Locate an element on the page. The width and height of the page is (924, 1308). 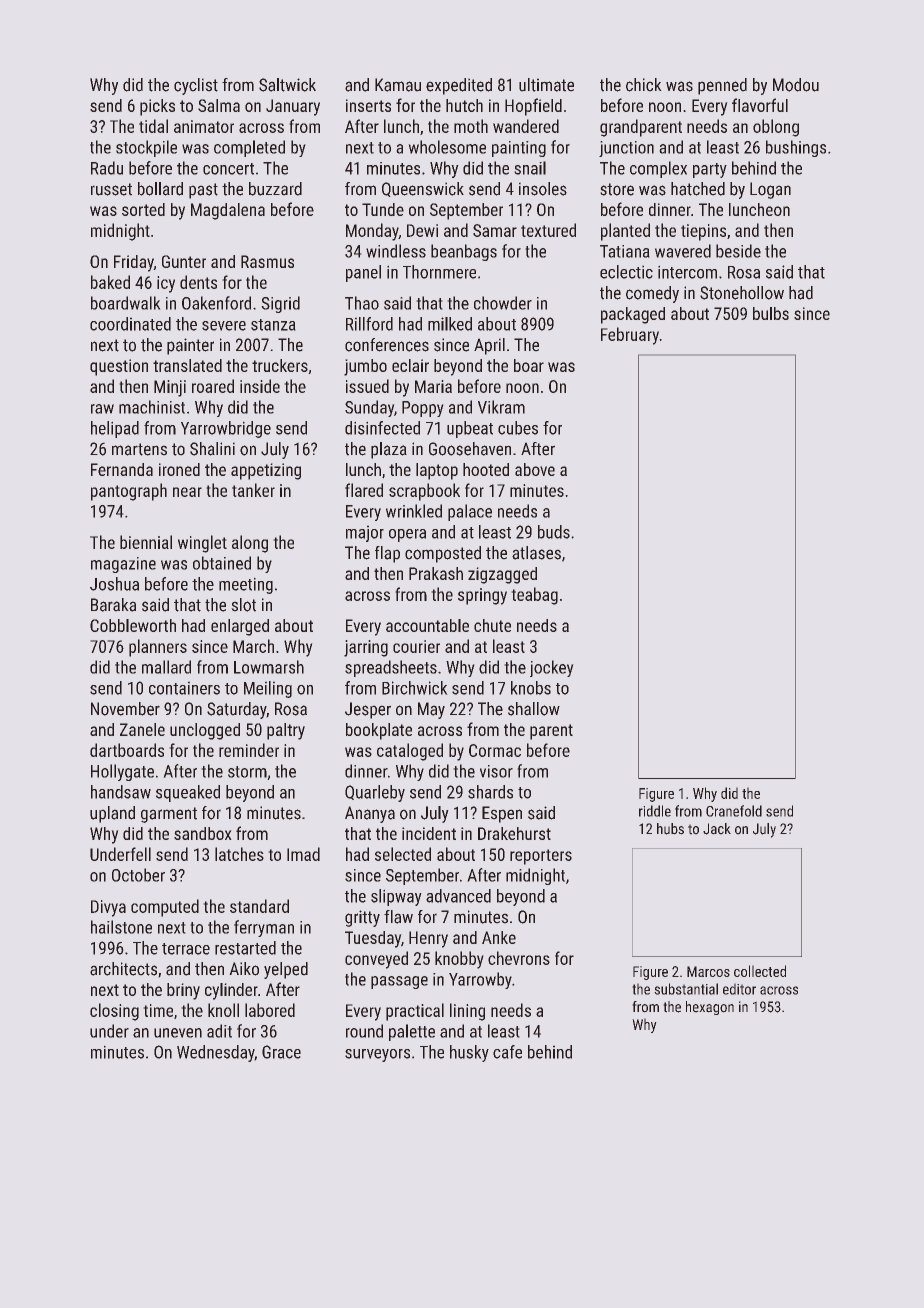
collected is located at coordinates (760, 971).
